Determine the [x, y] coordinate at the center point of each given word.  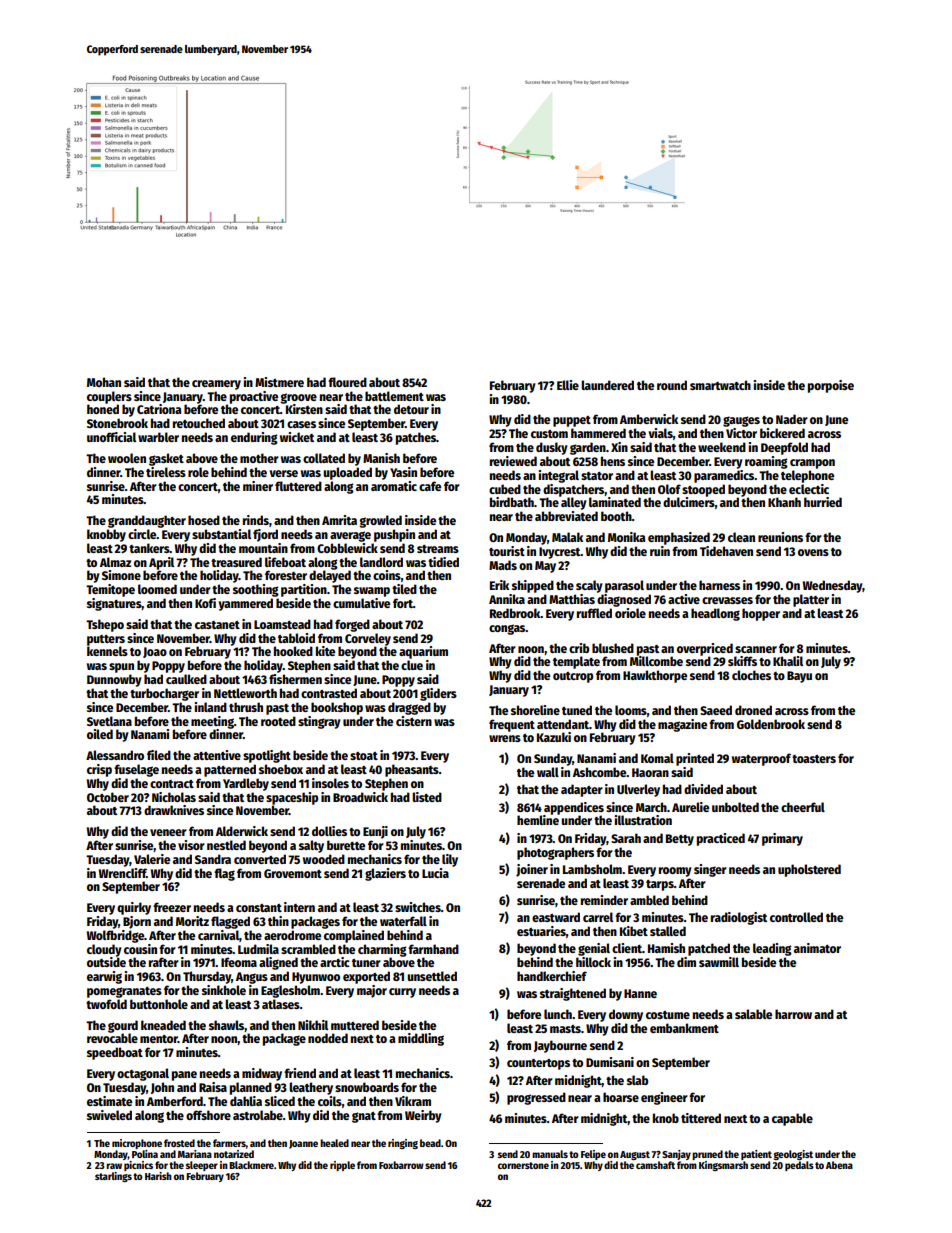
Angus [252, 978]
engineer [664, 1098]
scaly [589, 586]
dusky [552, 448]
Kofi [205, 603]
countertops [538, 1064]
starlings [113, 1177]
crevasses [727, 600]
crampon [812, 464]
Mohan [104, 382]
